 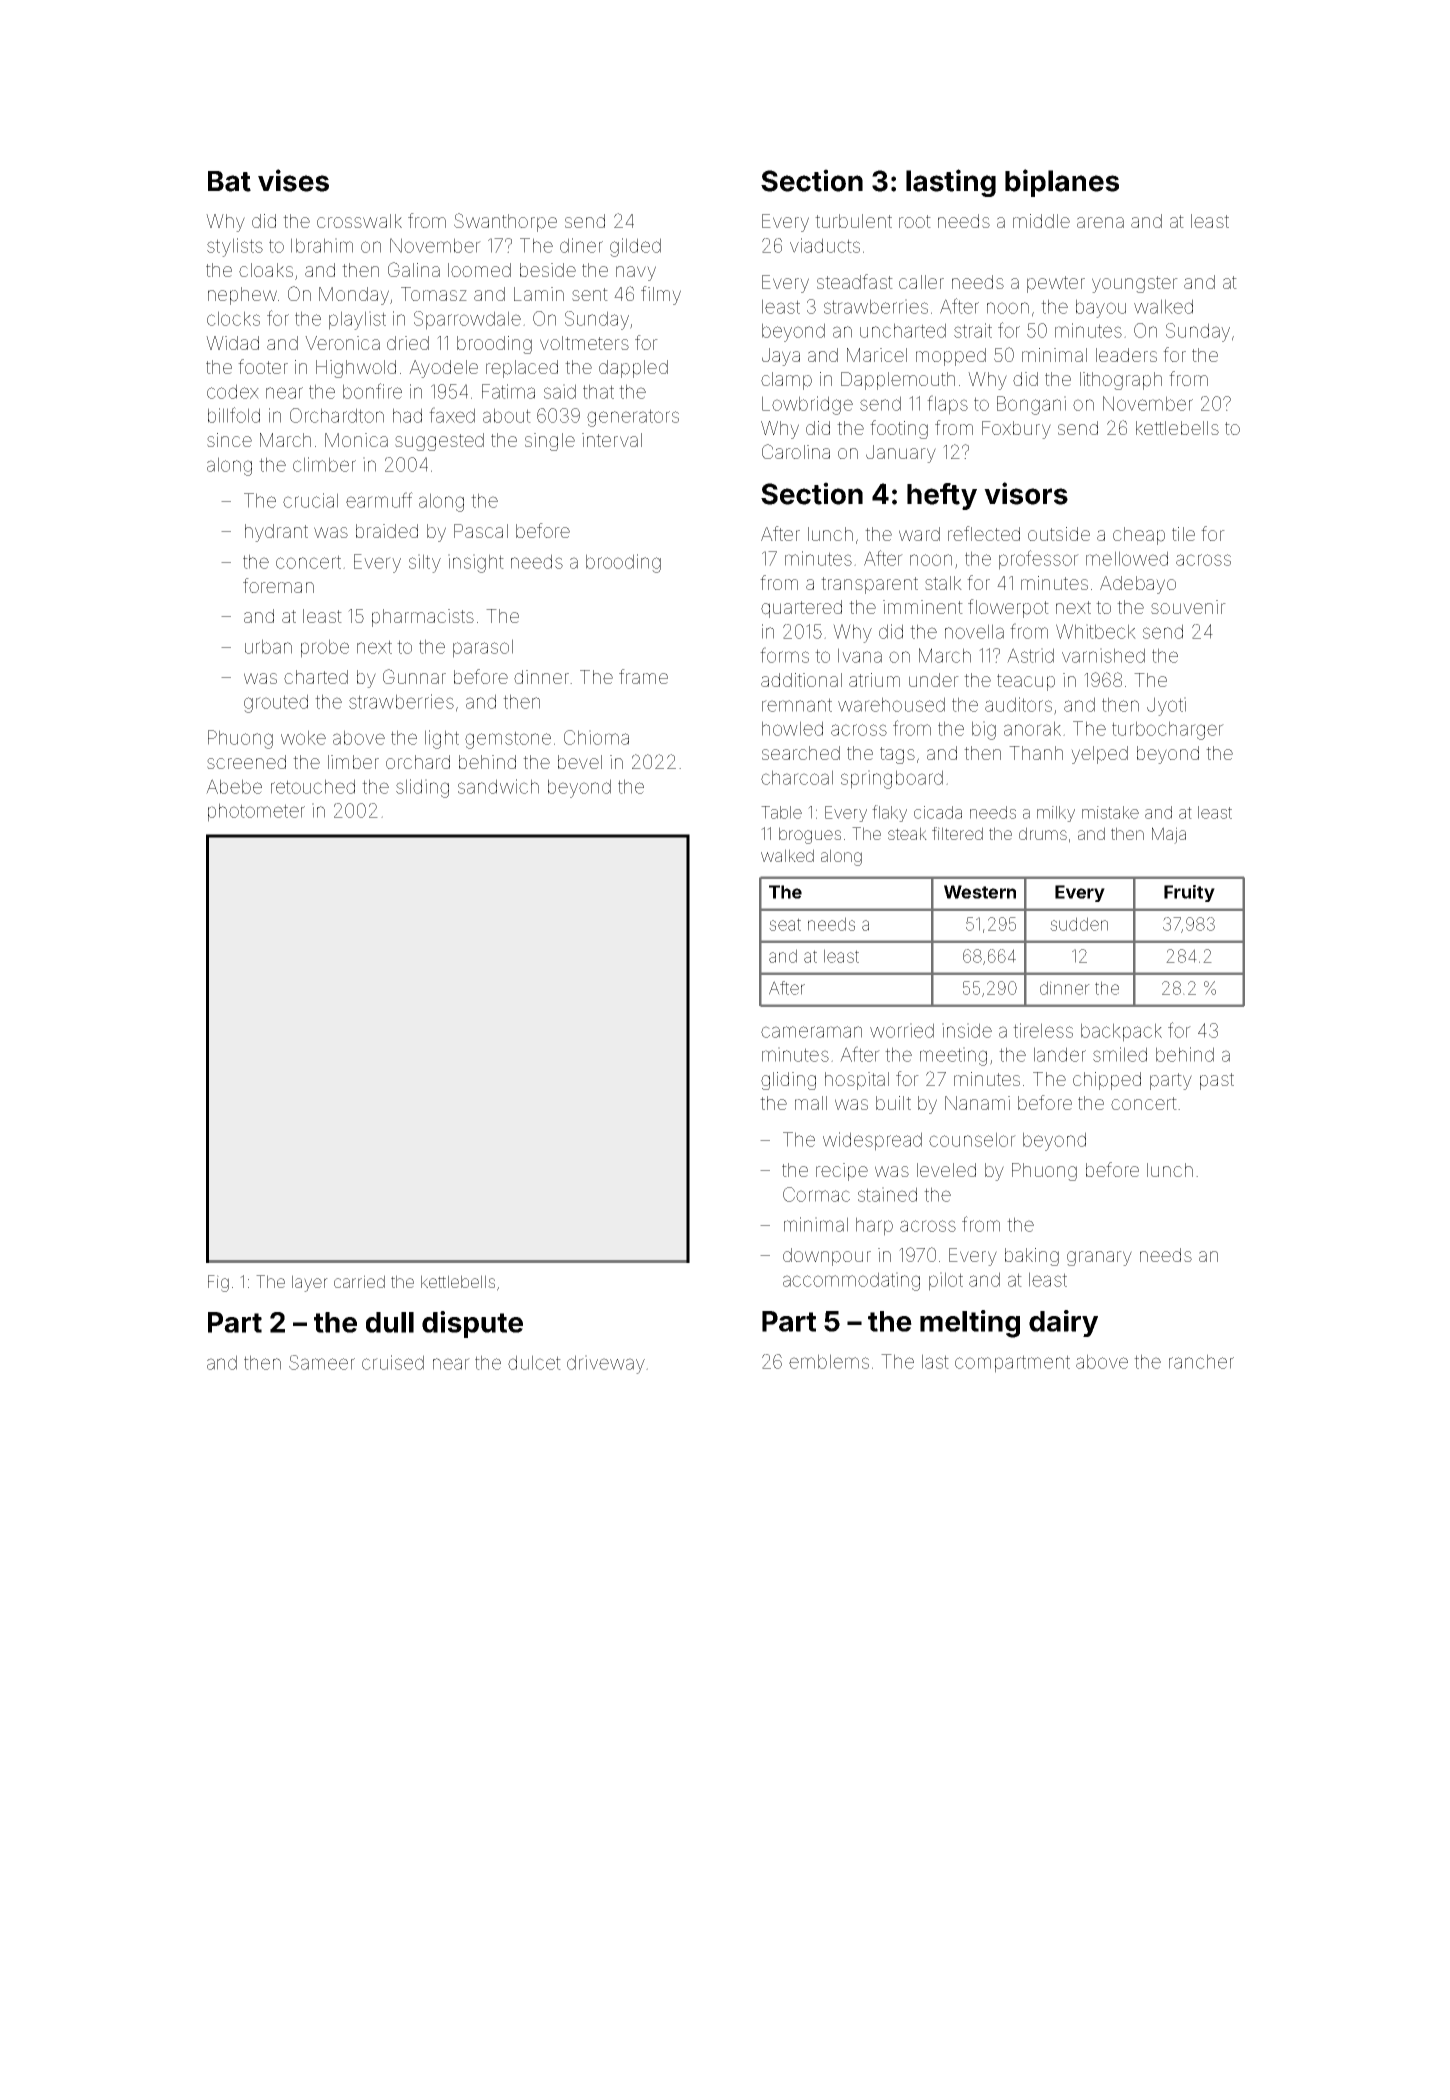 What do you see at coordinates (472, 1324) in the document?
I see `dispute` at bounding box center [472, 1324].
